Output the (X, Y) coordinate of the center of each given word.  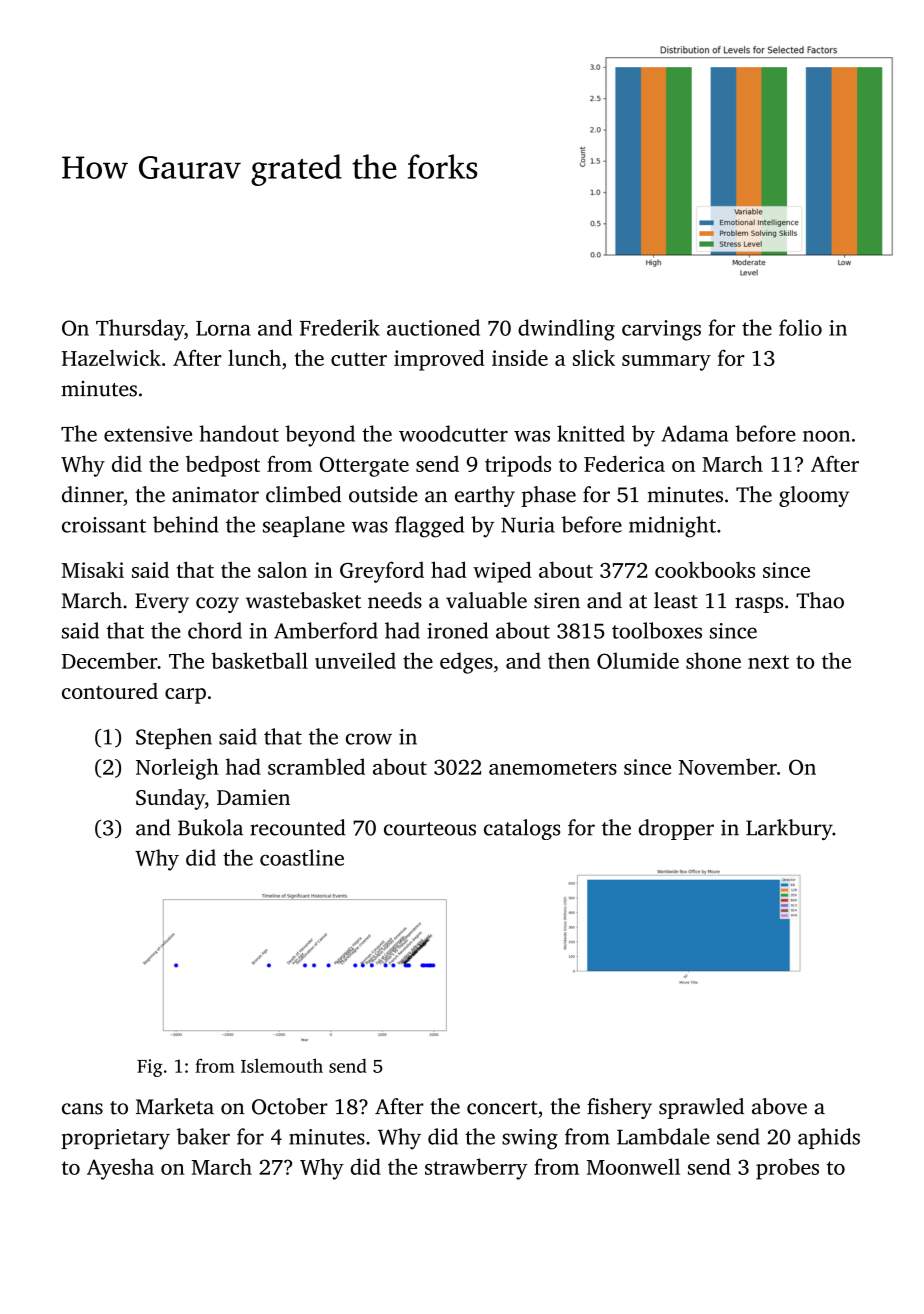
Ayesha (120, 1169)
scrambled (316, 766)
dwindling (566, 330)
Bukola (210, 827)
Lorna (223, 328)
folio (800, 327)
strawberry (476, 1169)
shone (713, 660)
